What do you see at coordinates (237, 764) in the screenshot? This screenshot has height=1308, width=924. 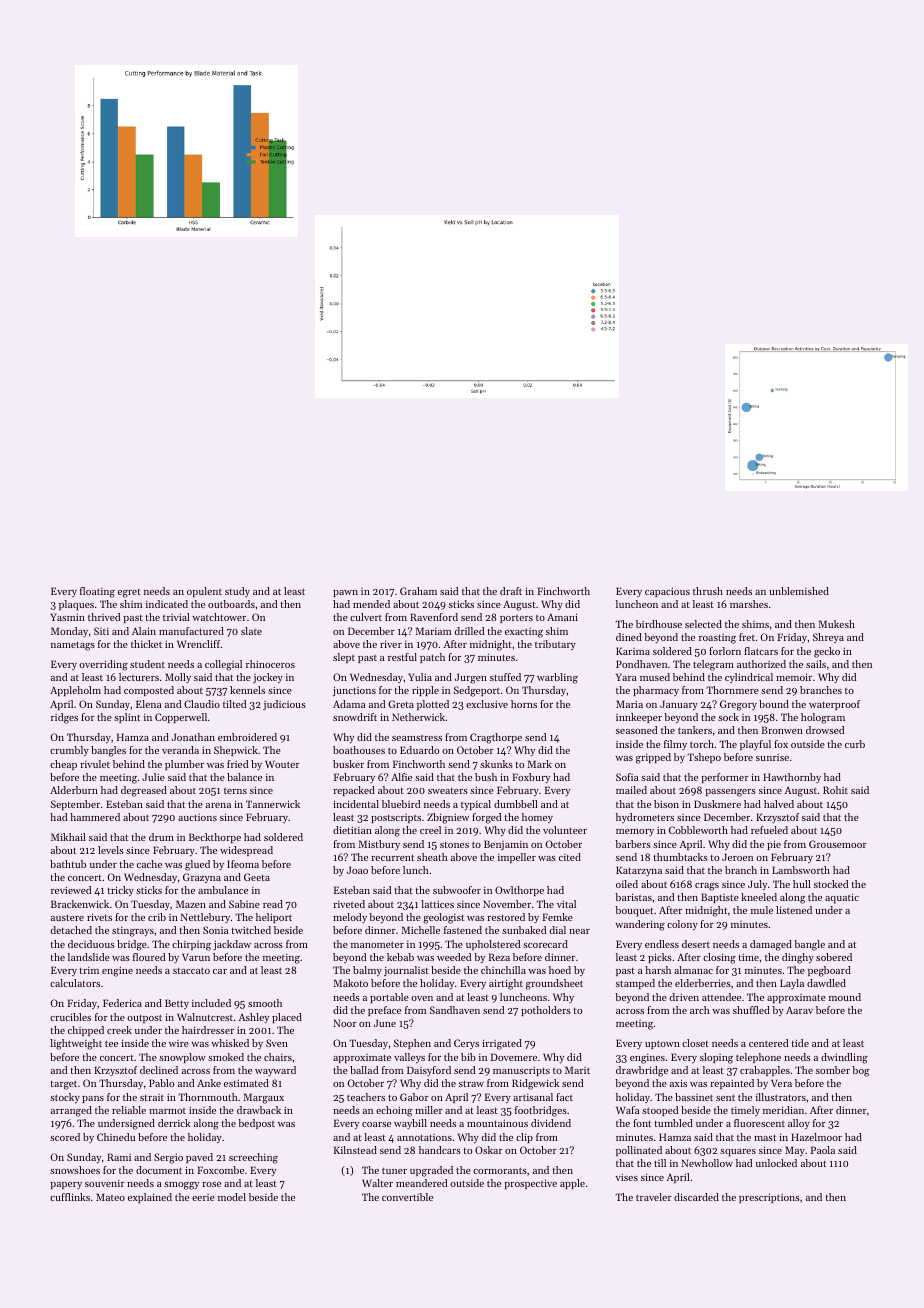 I see `fried` at bounding box center [237, 764].
